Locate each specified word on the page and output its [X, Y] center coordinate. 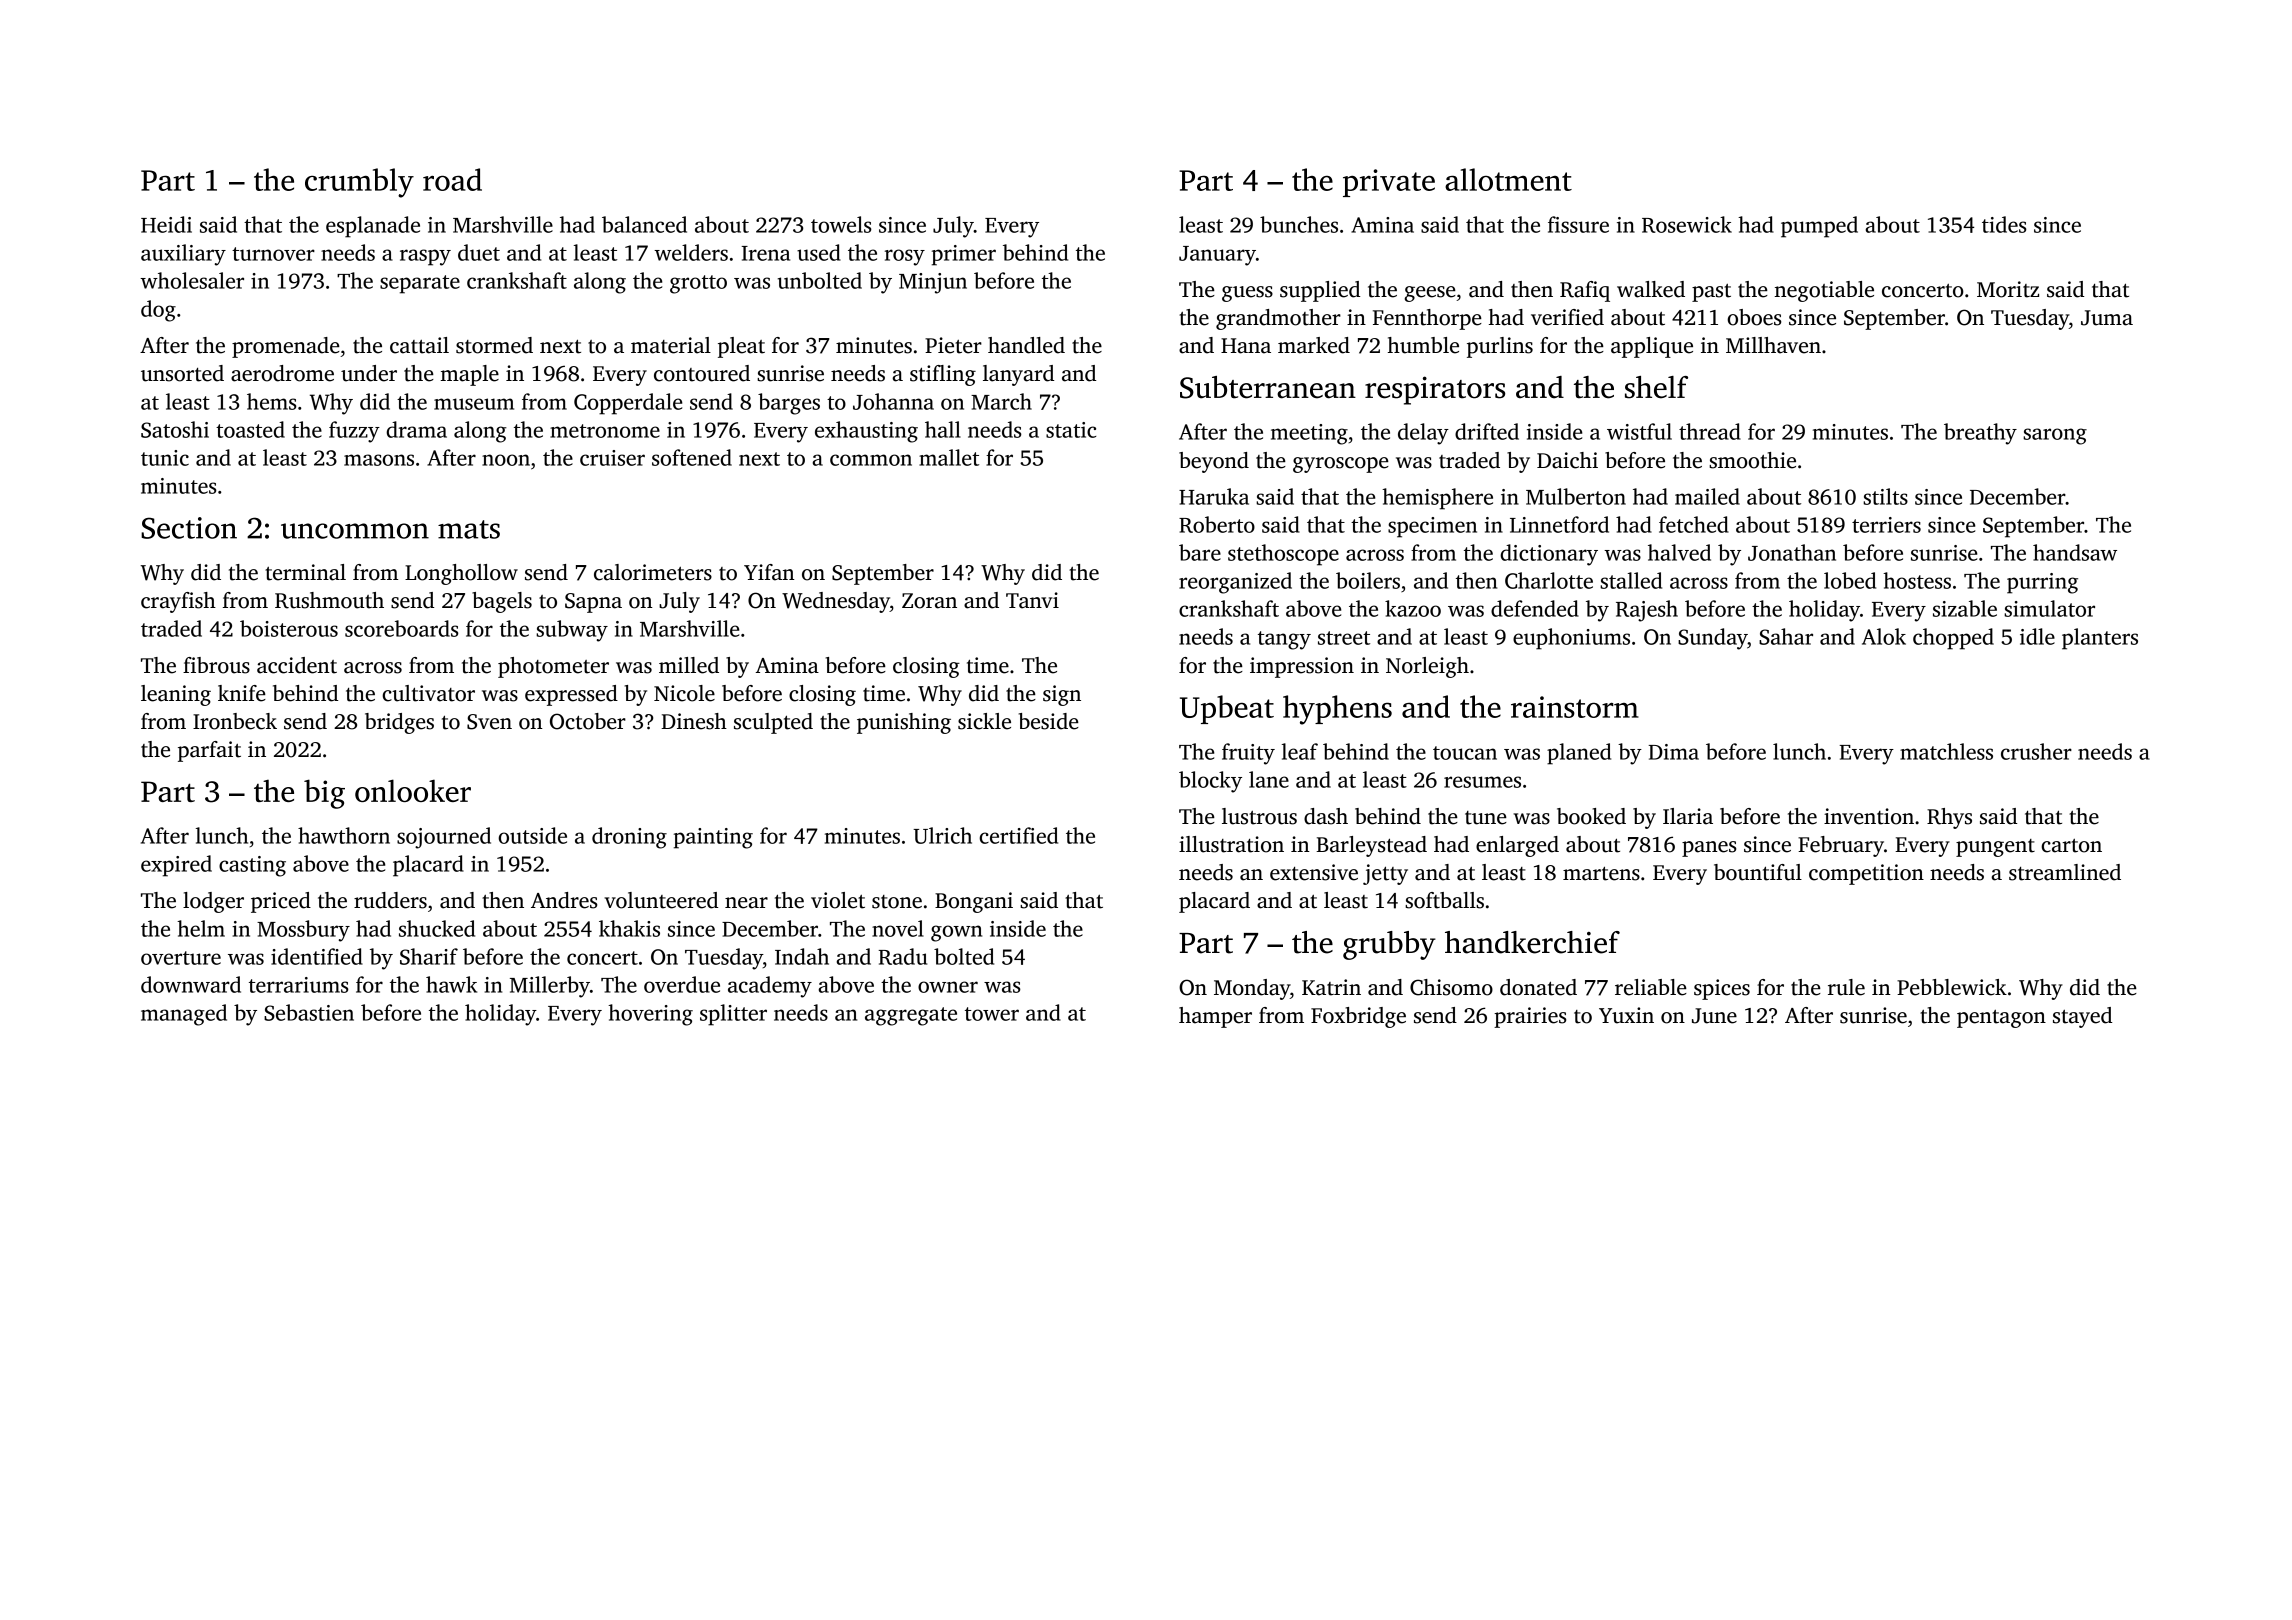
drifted [1487, 431]
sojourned [444, 838]
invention [1869, 816]
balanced [644, 224]
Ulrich [942, 835]
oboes [1754, 317]
